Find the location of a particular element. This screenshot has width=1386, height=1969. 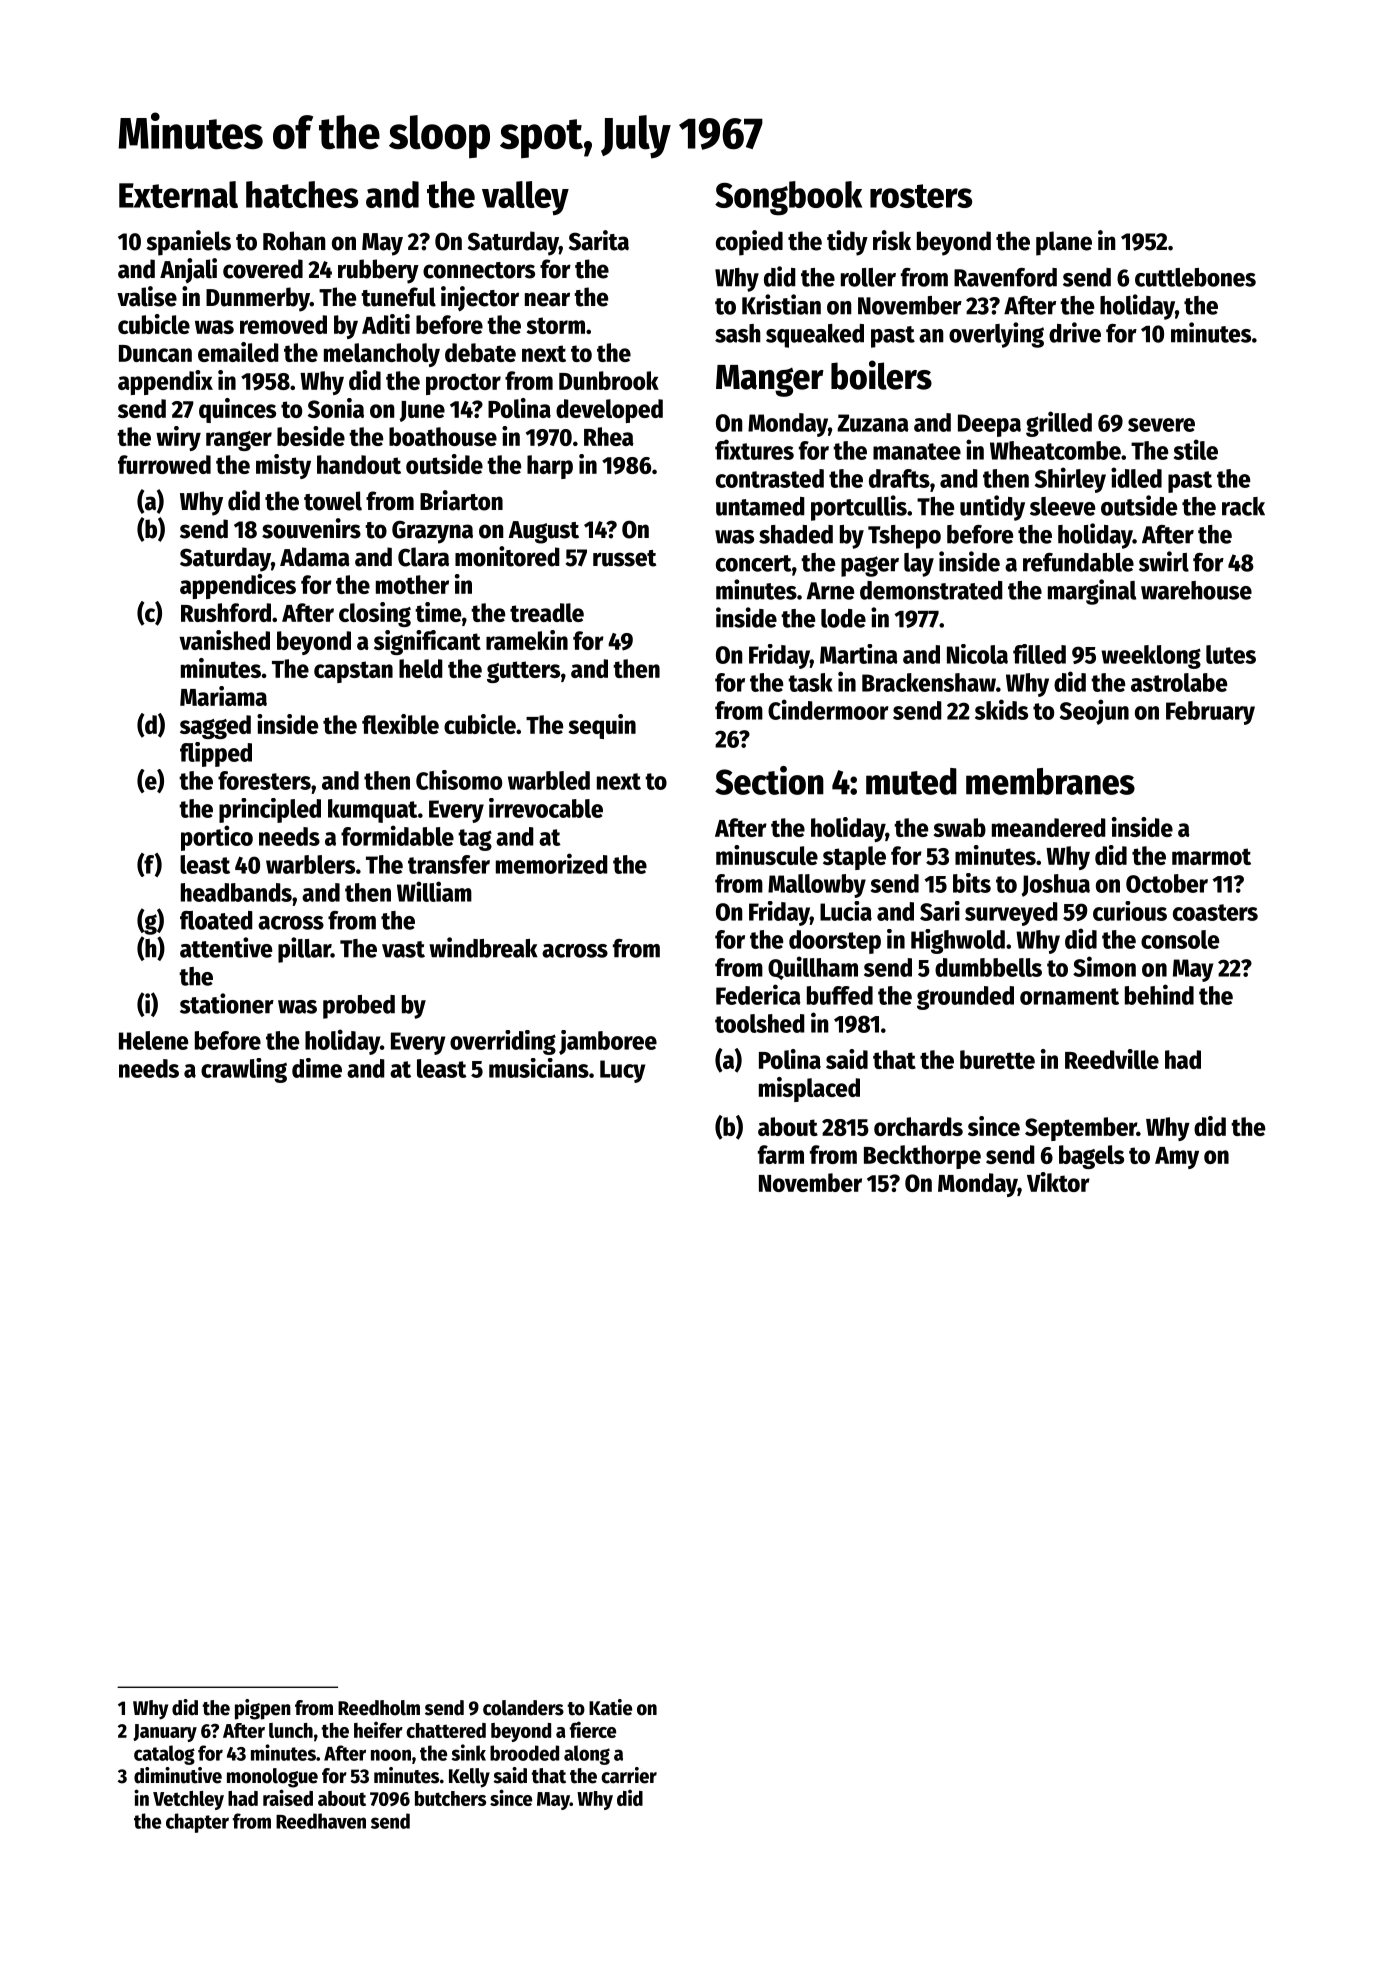

orchards is located at coordinates (918, 1126).
